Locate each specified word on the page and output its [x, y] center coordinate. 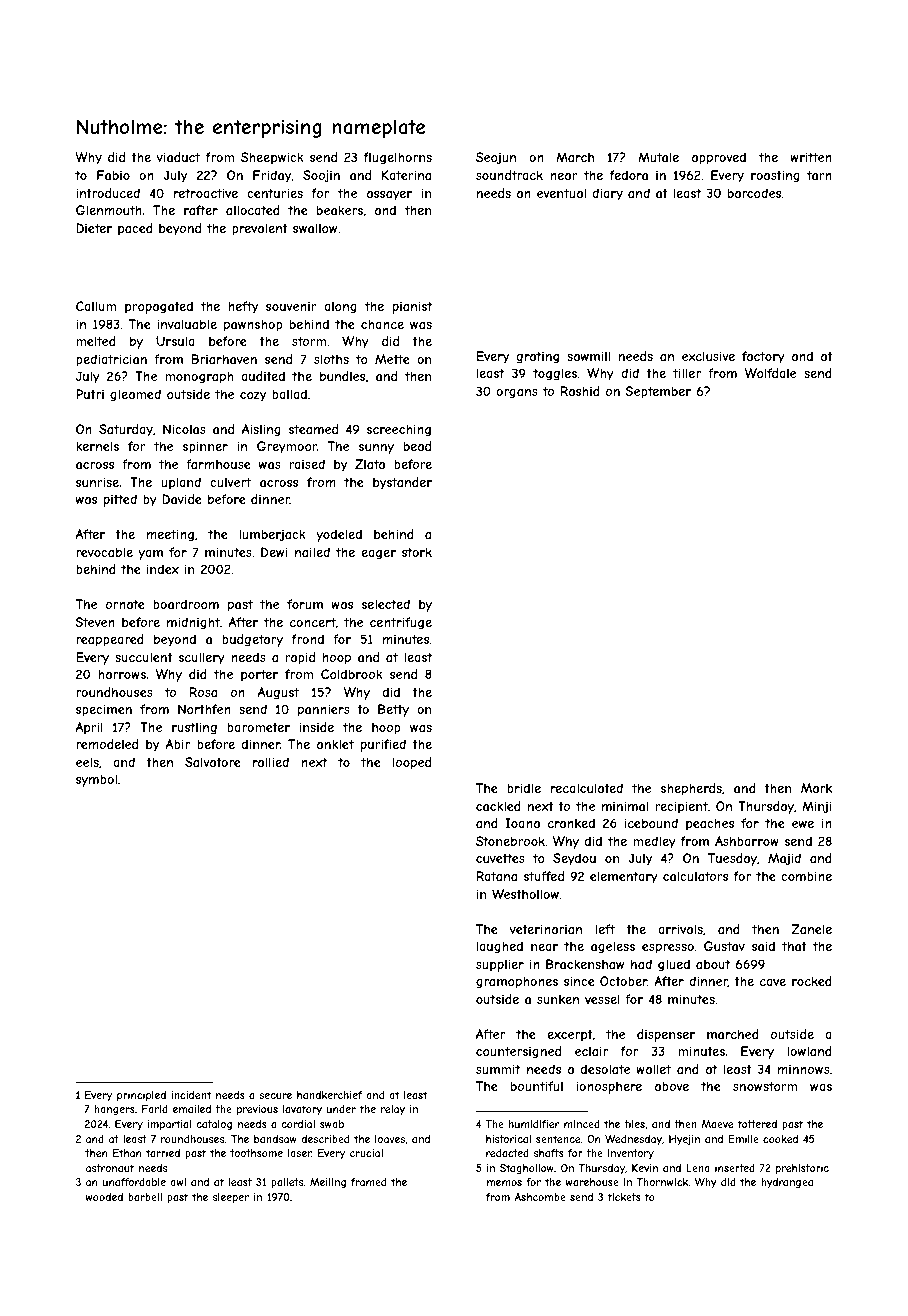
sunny [376, 449]
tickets [624, 1197]
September [658, 392]
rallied [271, 762]
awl [178, 1182]
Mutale [658, 157]
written [811, 157]
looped [412, 763]
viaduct [178, 157]
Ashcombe [540, 1197]
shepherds [691, 789]
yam [150, 555]
